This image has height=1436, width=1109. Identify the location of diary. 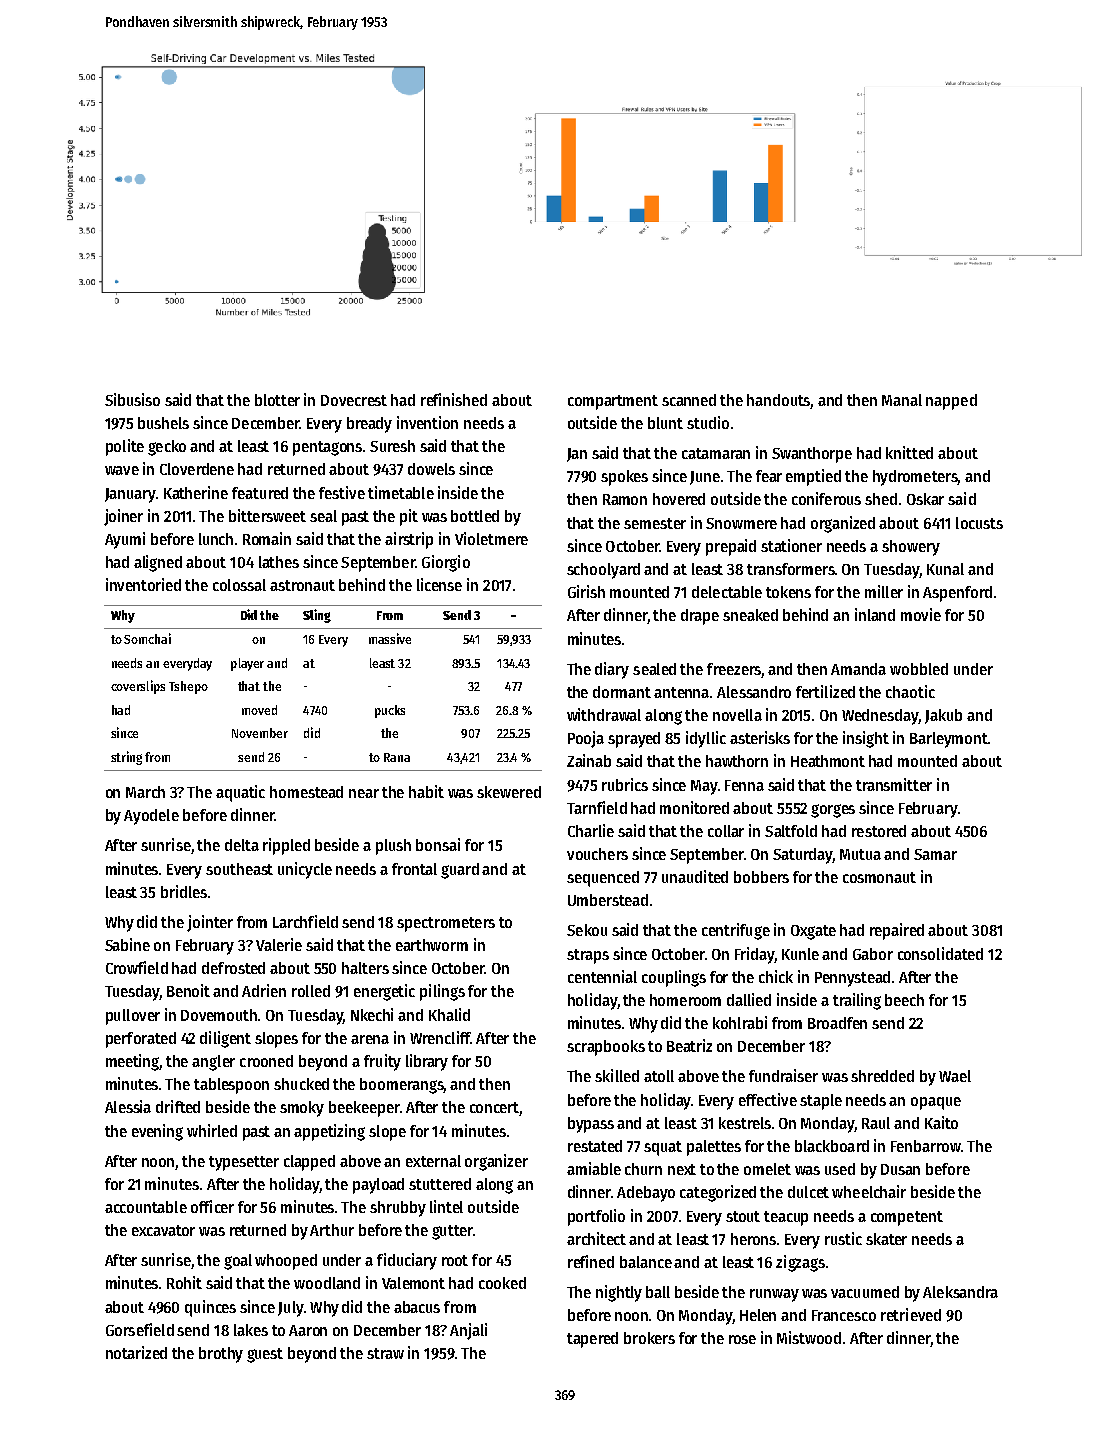
(612, 670).
